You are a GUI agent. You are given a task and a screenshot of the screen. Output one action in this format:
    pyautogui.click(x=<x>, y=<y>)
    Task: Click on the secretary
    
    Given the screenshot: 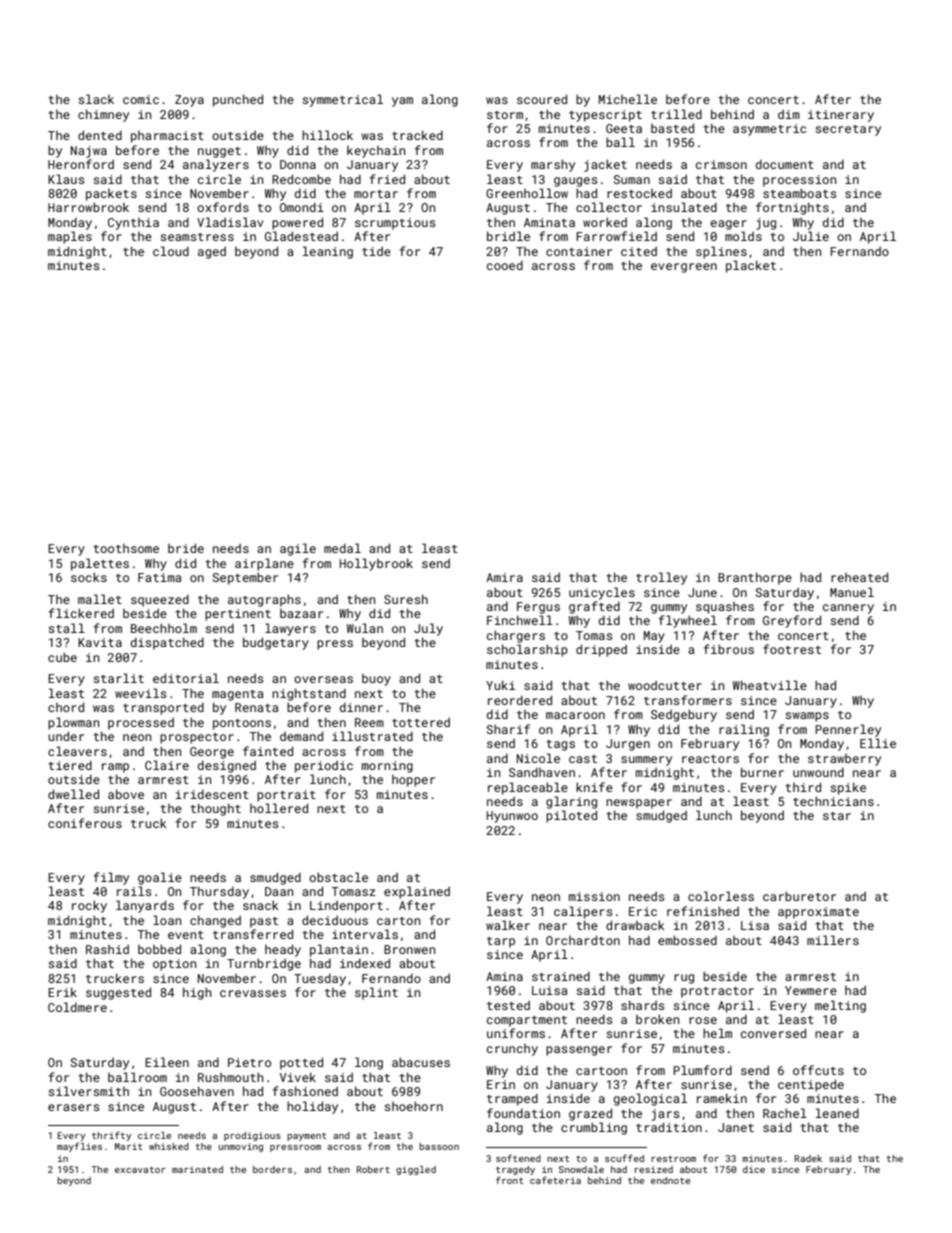 What is the action you would take?
    pyautogui.click(x=848, y=130)
